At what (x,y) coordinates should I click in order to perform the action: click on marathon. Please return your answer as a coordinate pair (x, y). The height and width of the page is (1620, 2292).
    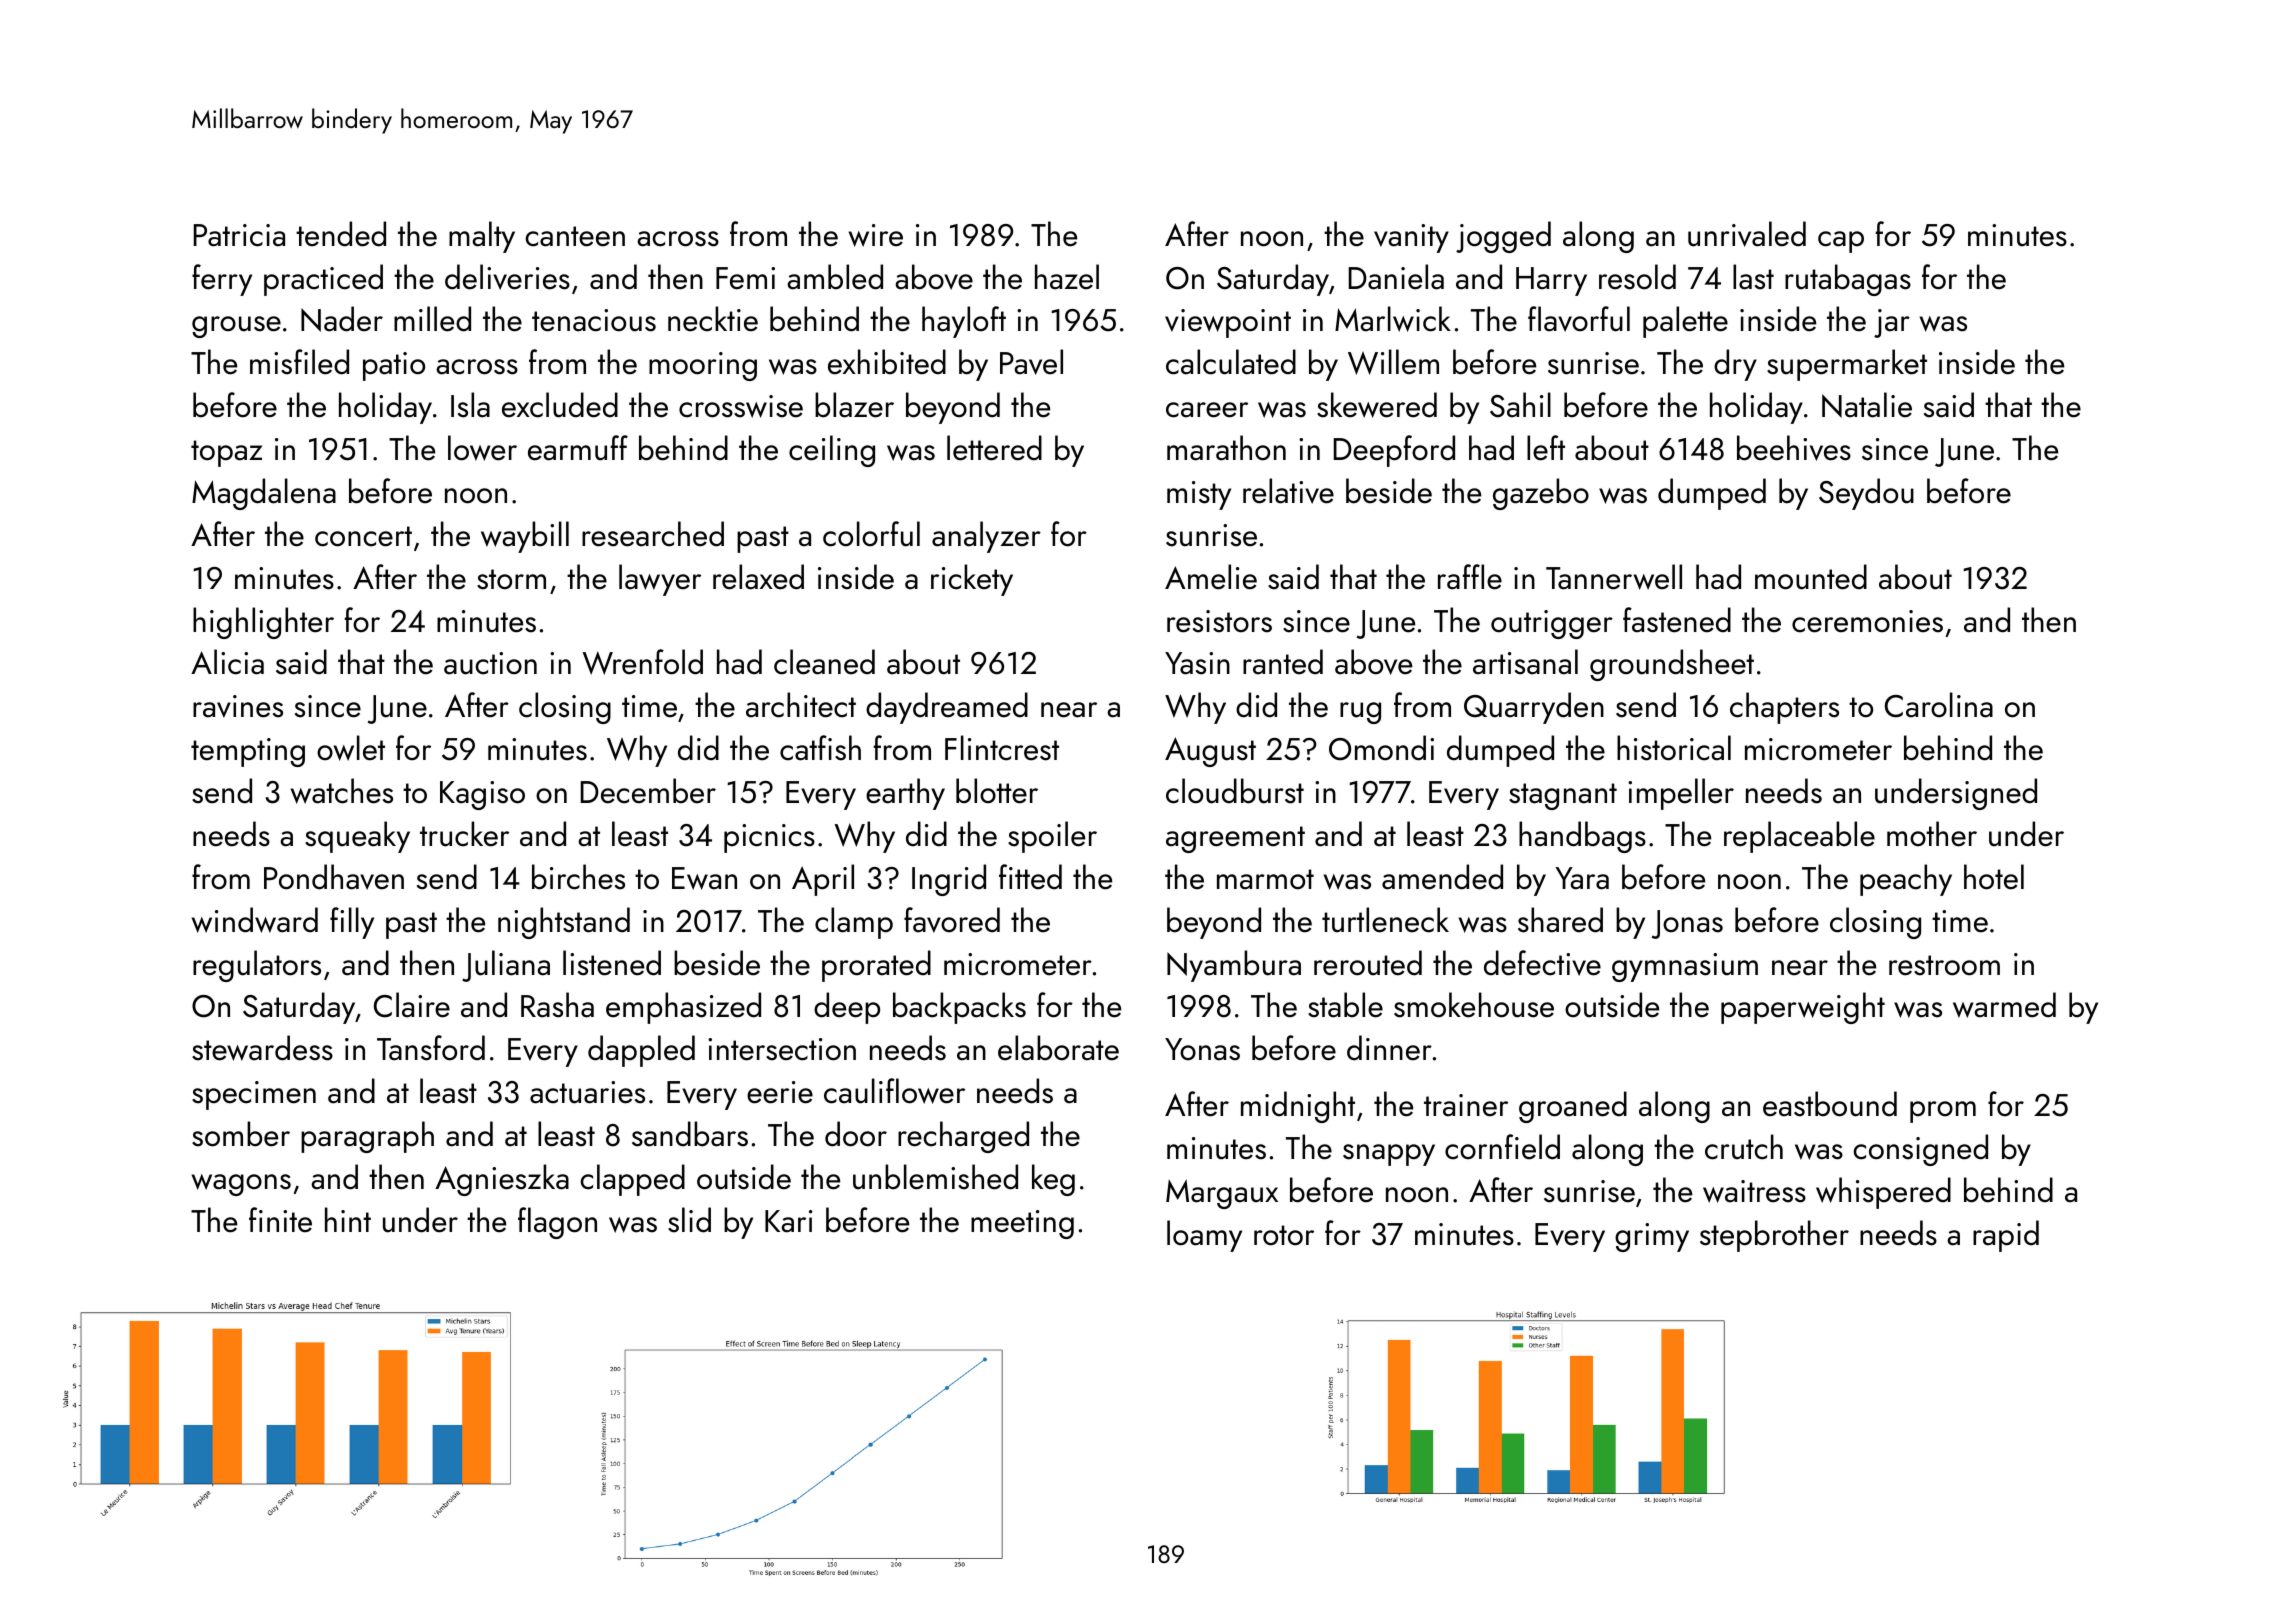
    Looking at the image, I should click on (1226, 448).
